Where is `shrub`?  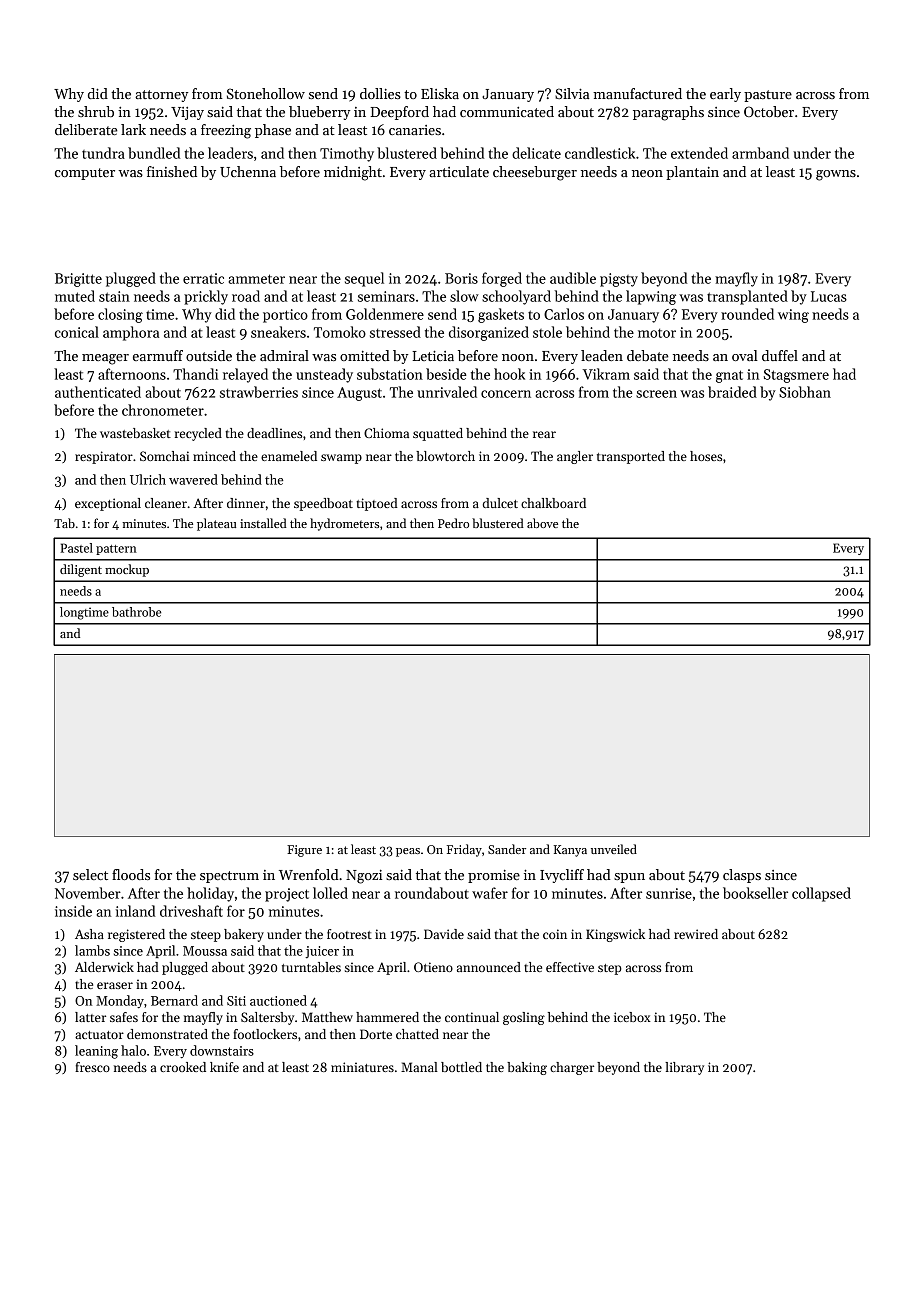
shrub is located at coordinates (96, 111).
